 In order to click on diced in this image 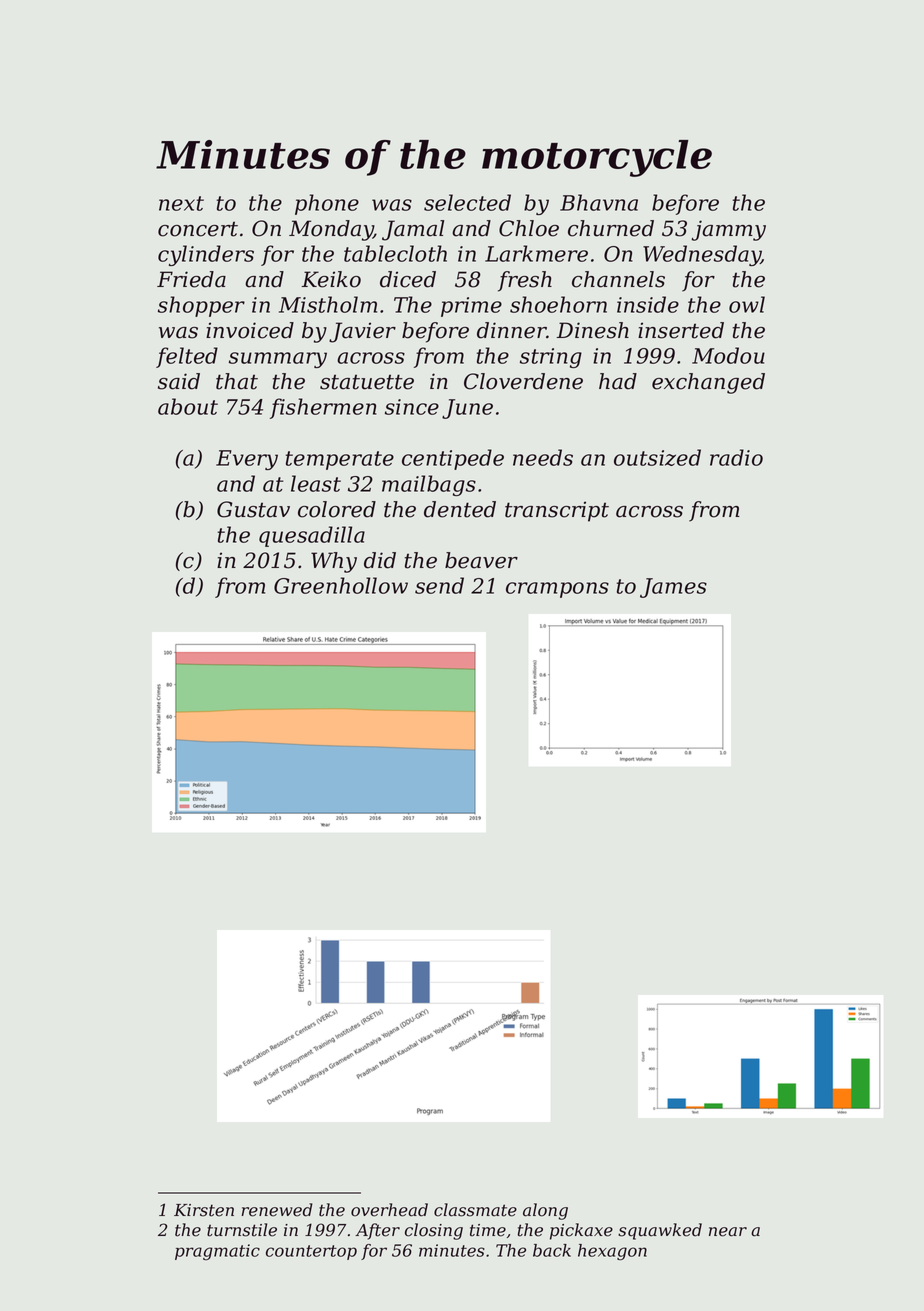, I will do `click(408, 279)`.
